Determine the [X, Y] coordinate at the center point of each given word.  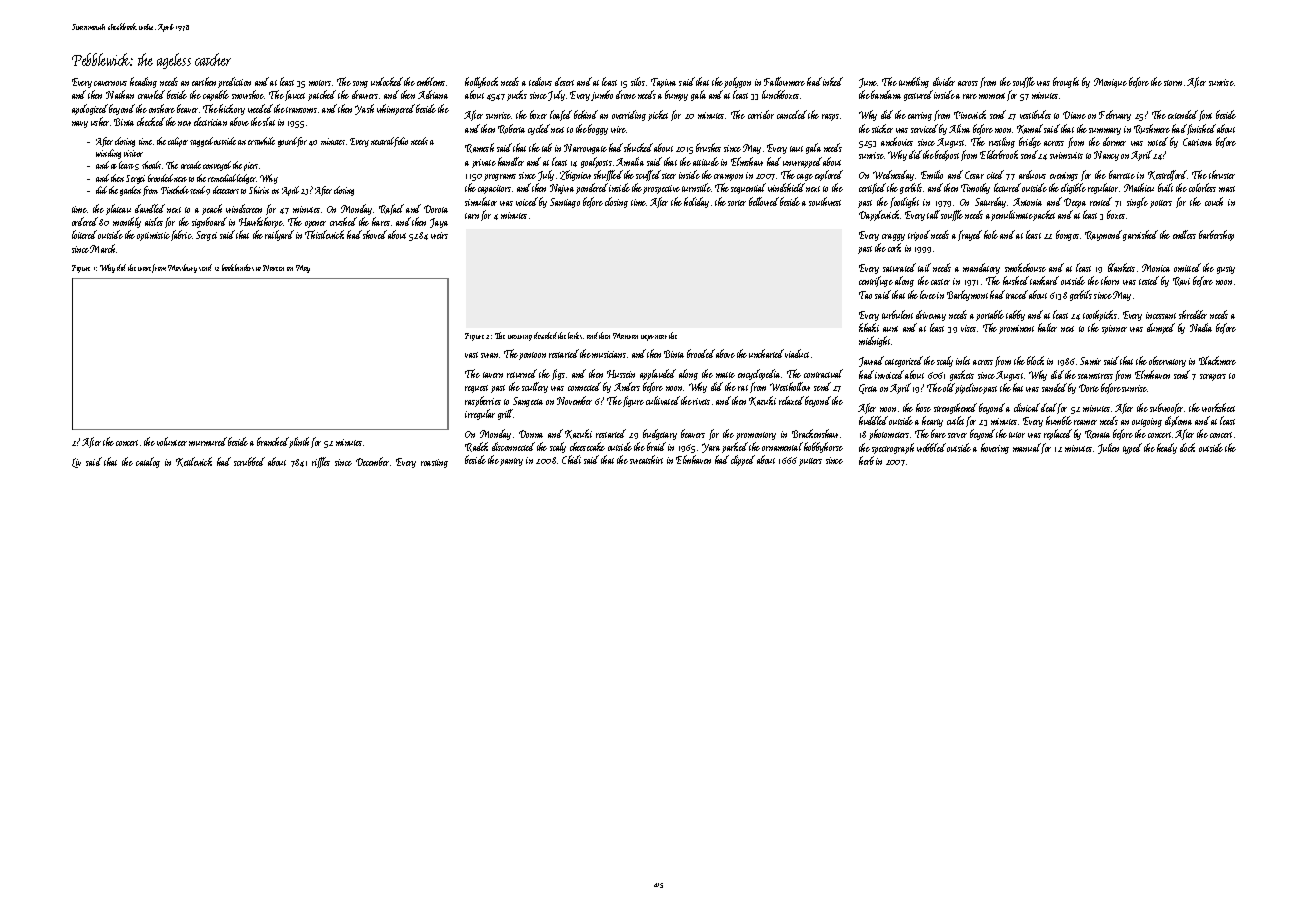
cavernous [110, 83]
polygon [737, 82]
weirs [439, 235]
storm [1173, 83]
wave [144, 269]
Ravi [1181, 281]
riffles [321, 462]
